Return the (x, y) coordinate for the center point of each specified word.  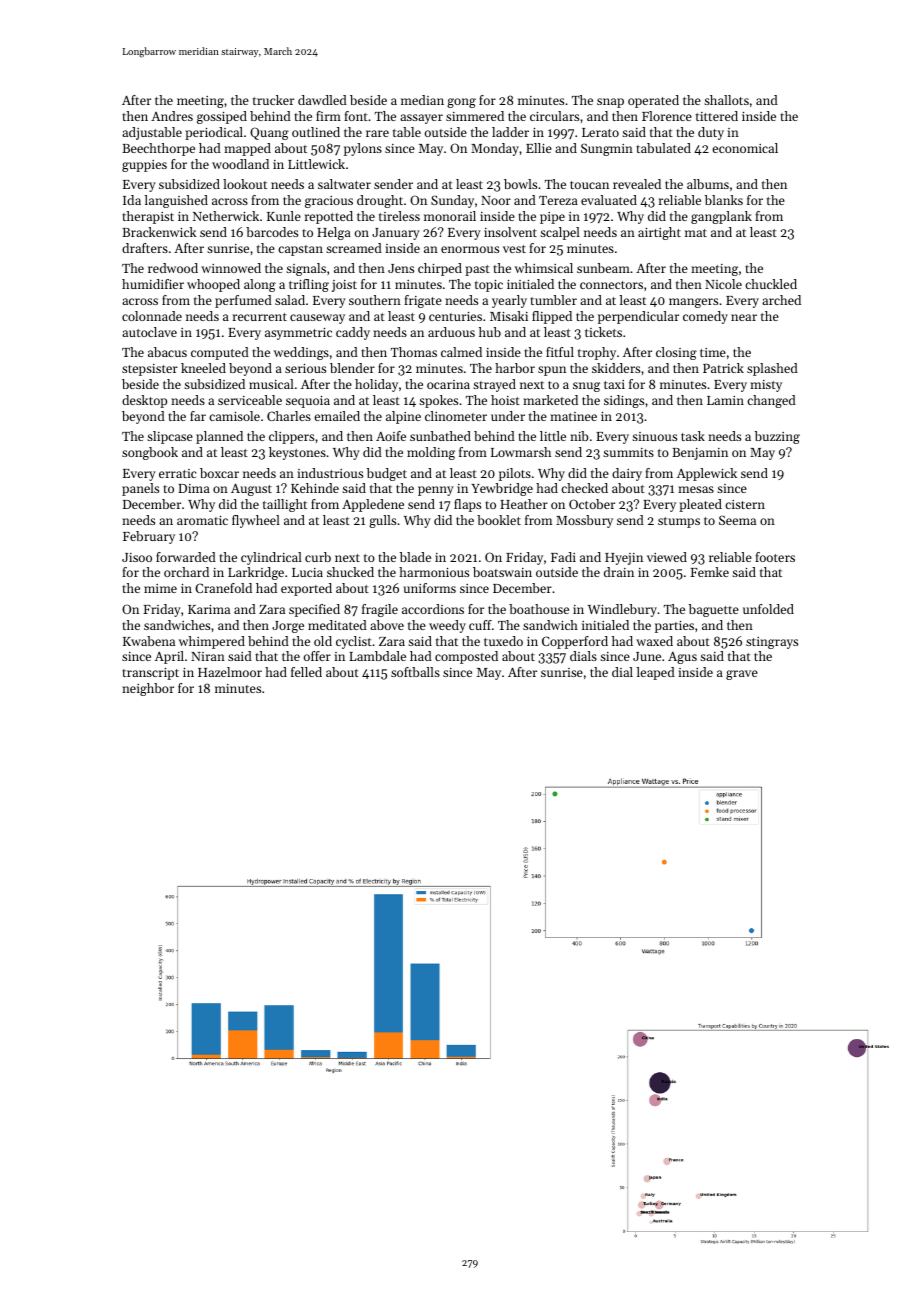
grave (742, 675)
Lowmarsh (521, 452)
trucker (273, 100)
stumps (679, 522)
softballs (415, 672)
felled (306, 672)
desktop (144, 401)
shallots (726, 100)
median (422, 100)
